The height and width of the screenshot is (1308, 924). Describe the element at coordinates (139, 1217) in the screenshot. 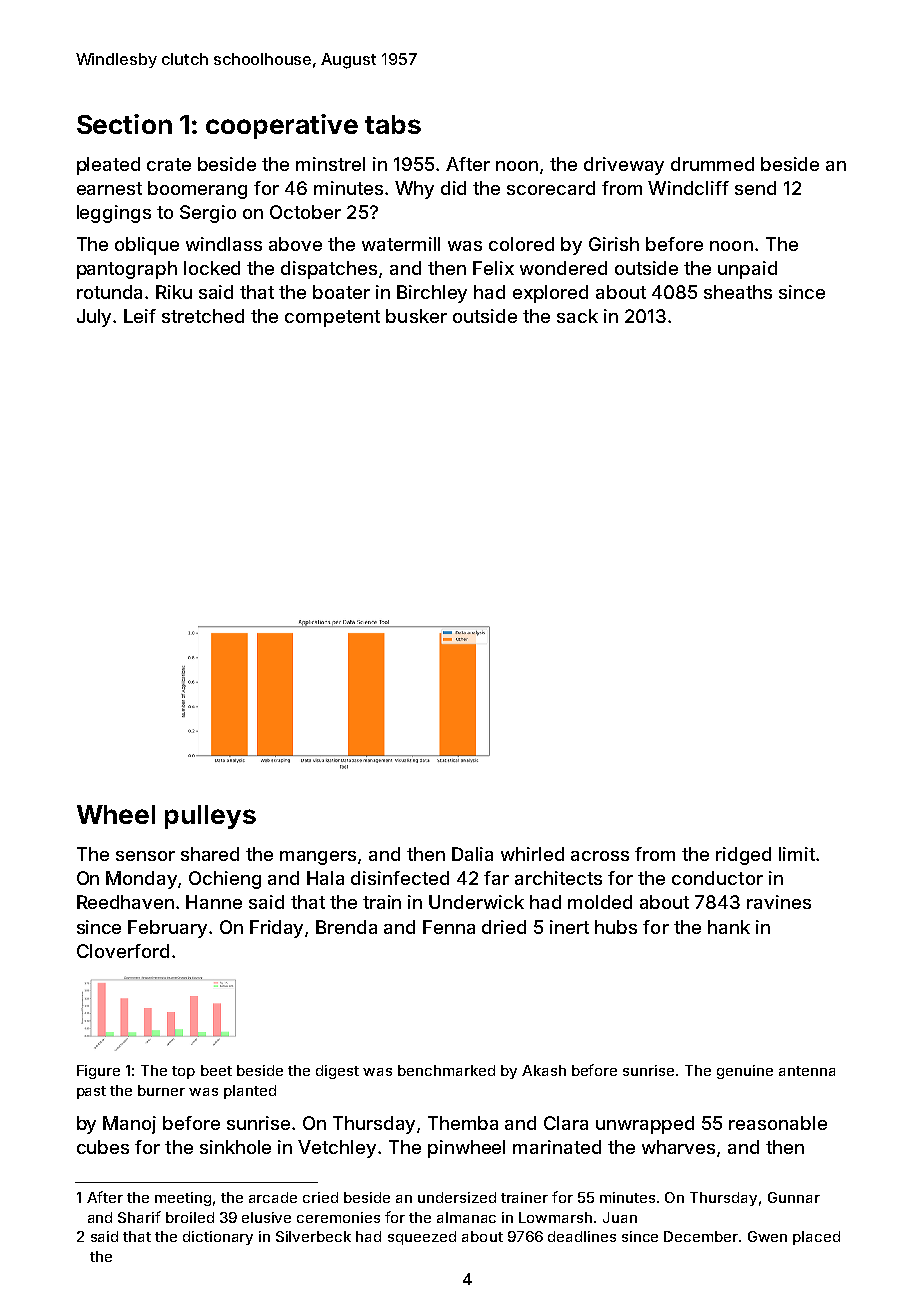

I see `Sharif` at that location.
